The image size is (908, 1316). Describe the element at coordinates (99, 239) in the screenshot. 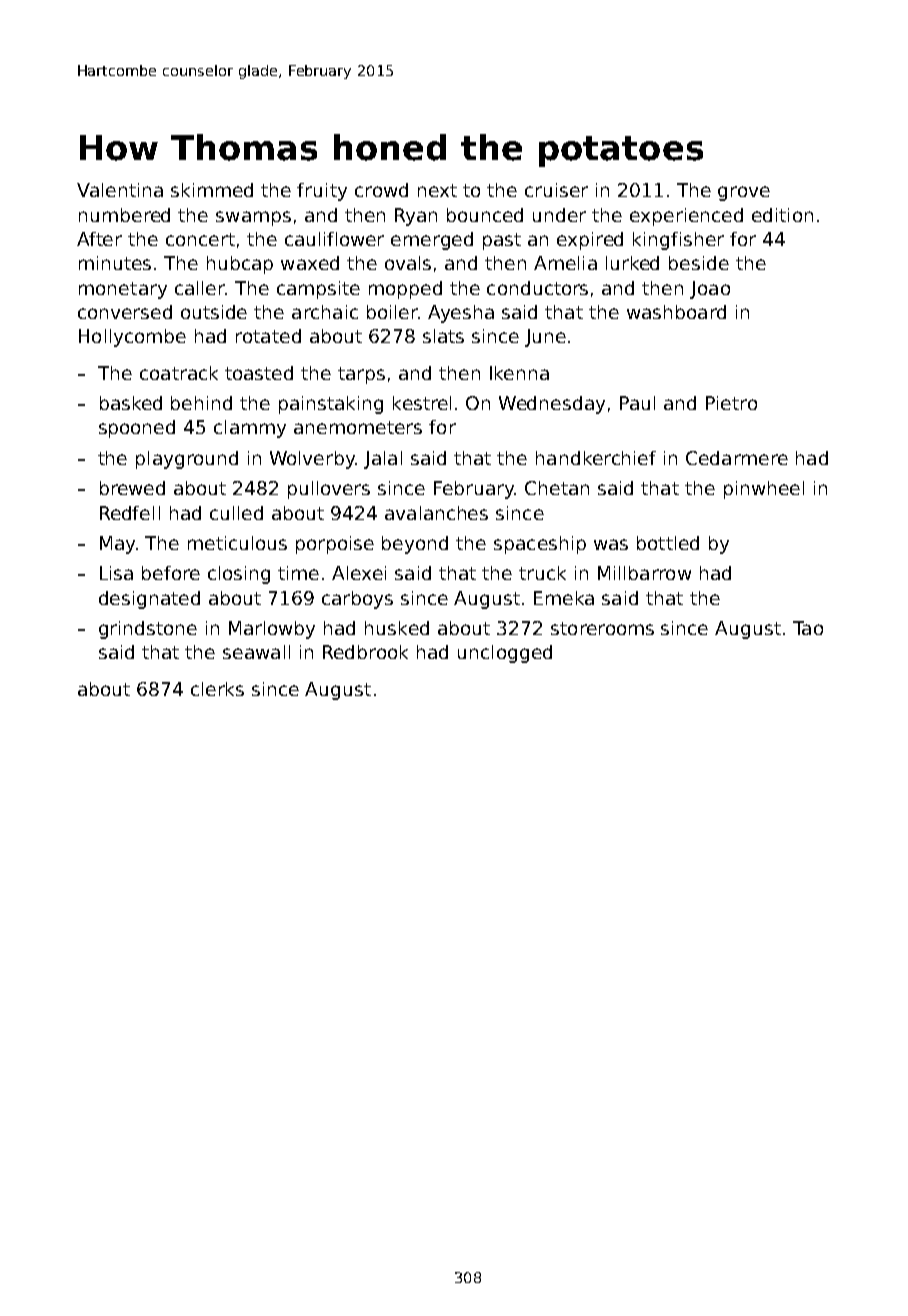

I see `After` at that location.
